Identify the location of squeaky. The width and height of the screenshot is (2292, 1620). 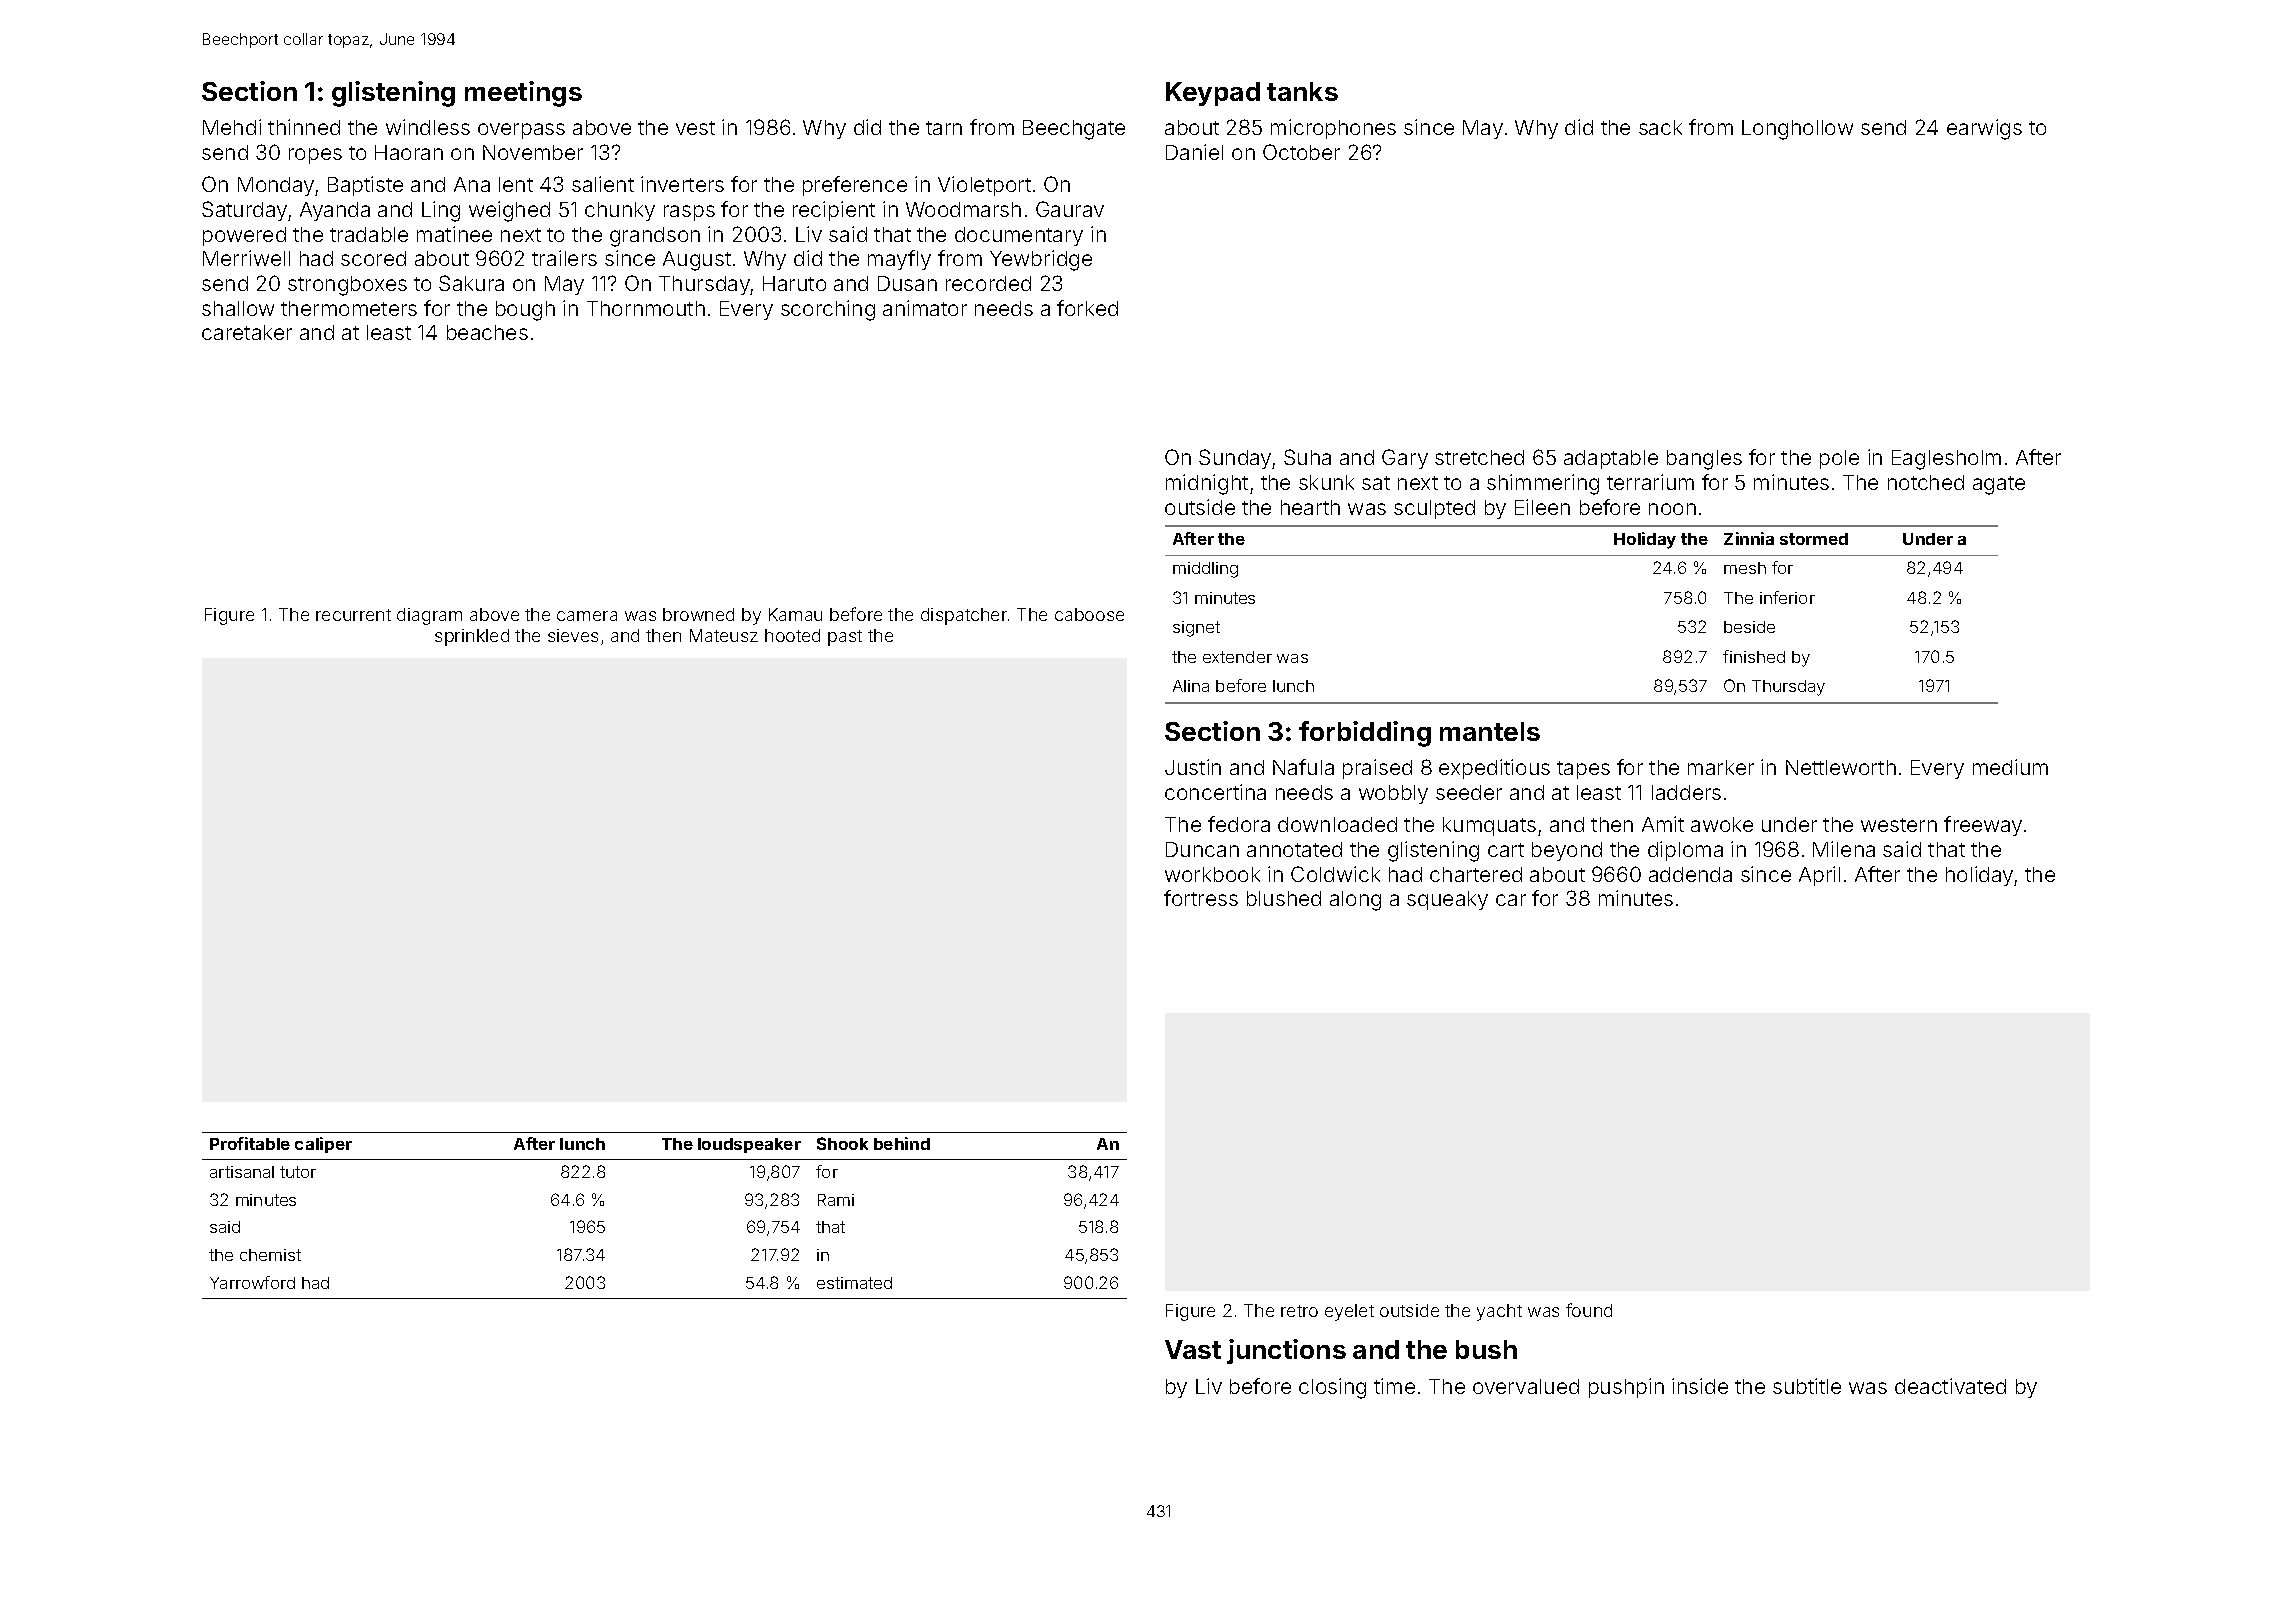
(1447, 900).
